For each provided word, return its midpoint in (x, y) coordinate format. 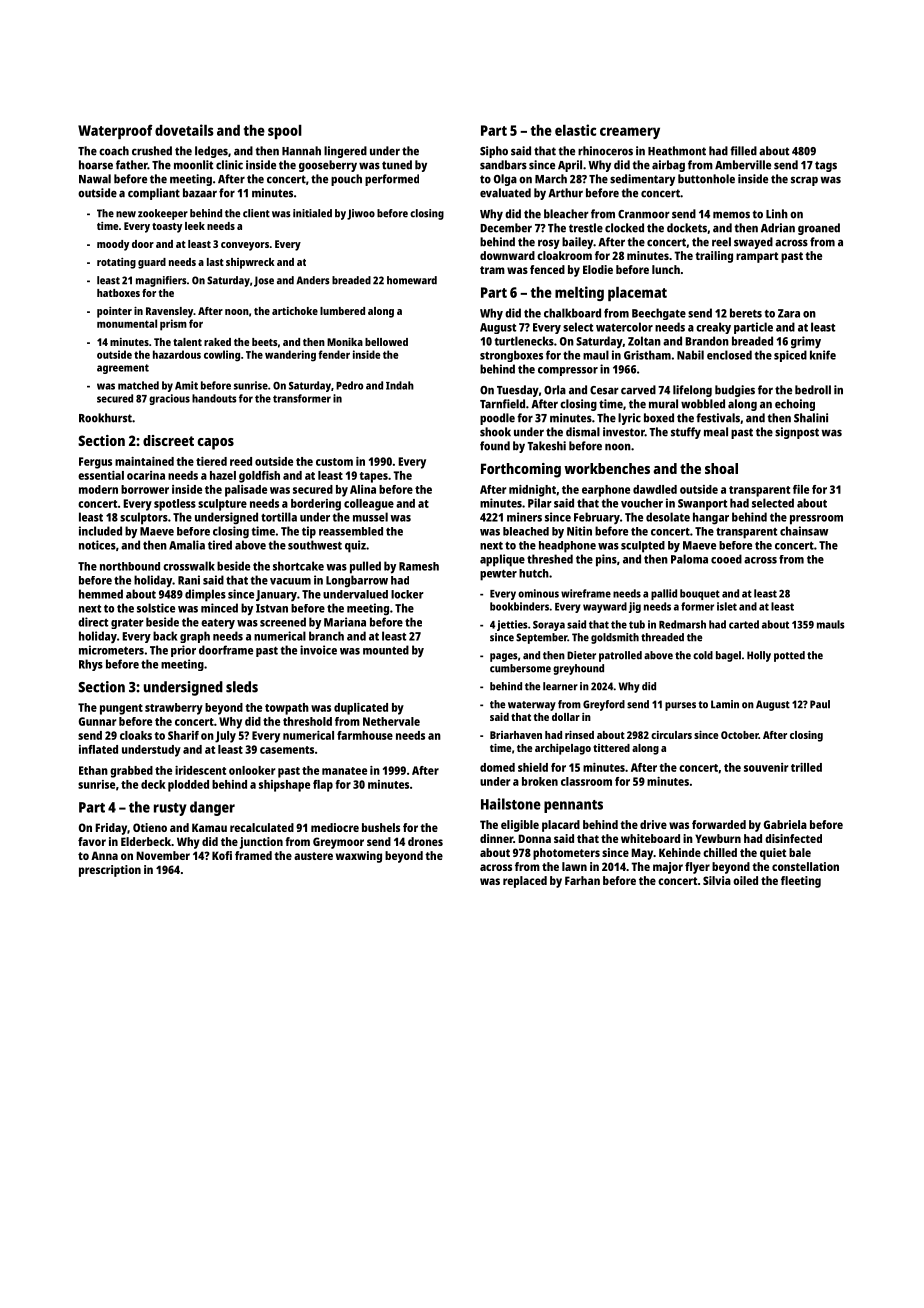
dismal (583, 432)
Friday (111, 829)
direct (93, 622)
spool (285, 132)
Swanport (702, 505)
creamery (630, 133)
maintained (144, 461)
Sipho (494, 152)
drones (425, 841)
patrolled (620, 656)
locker (407, 594)
